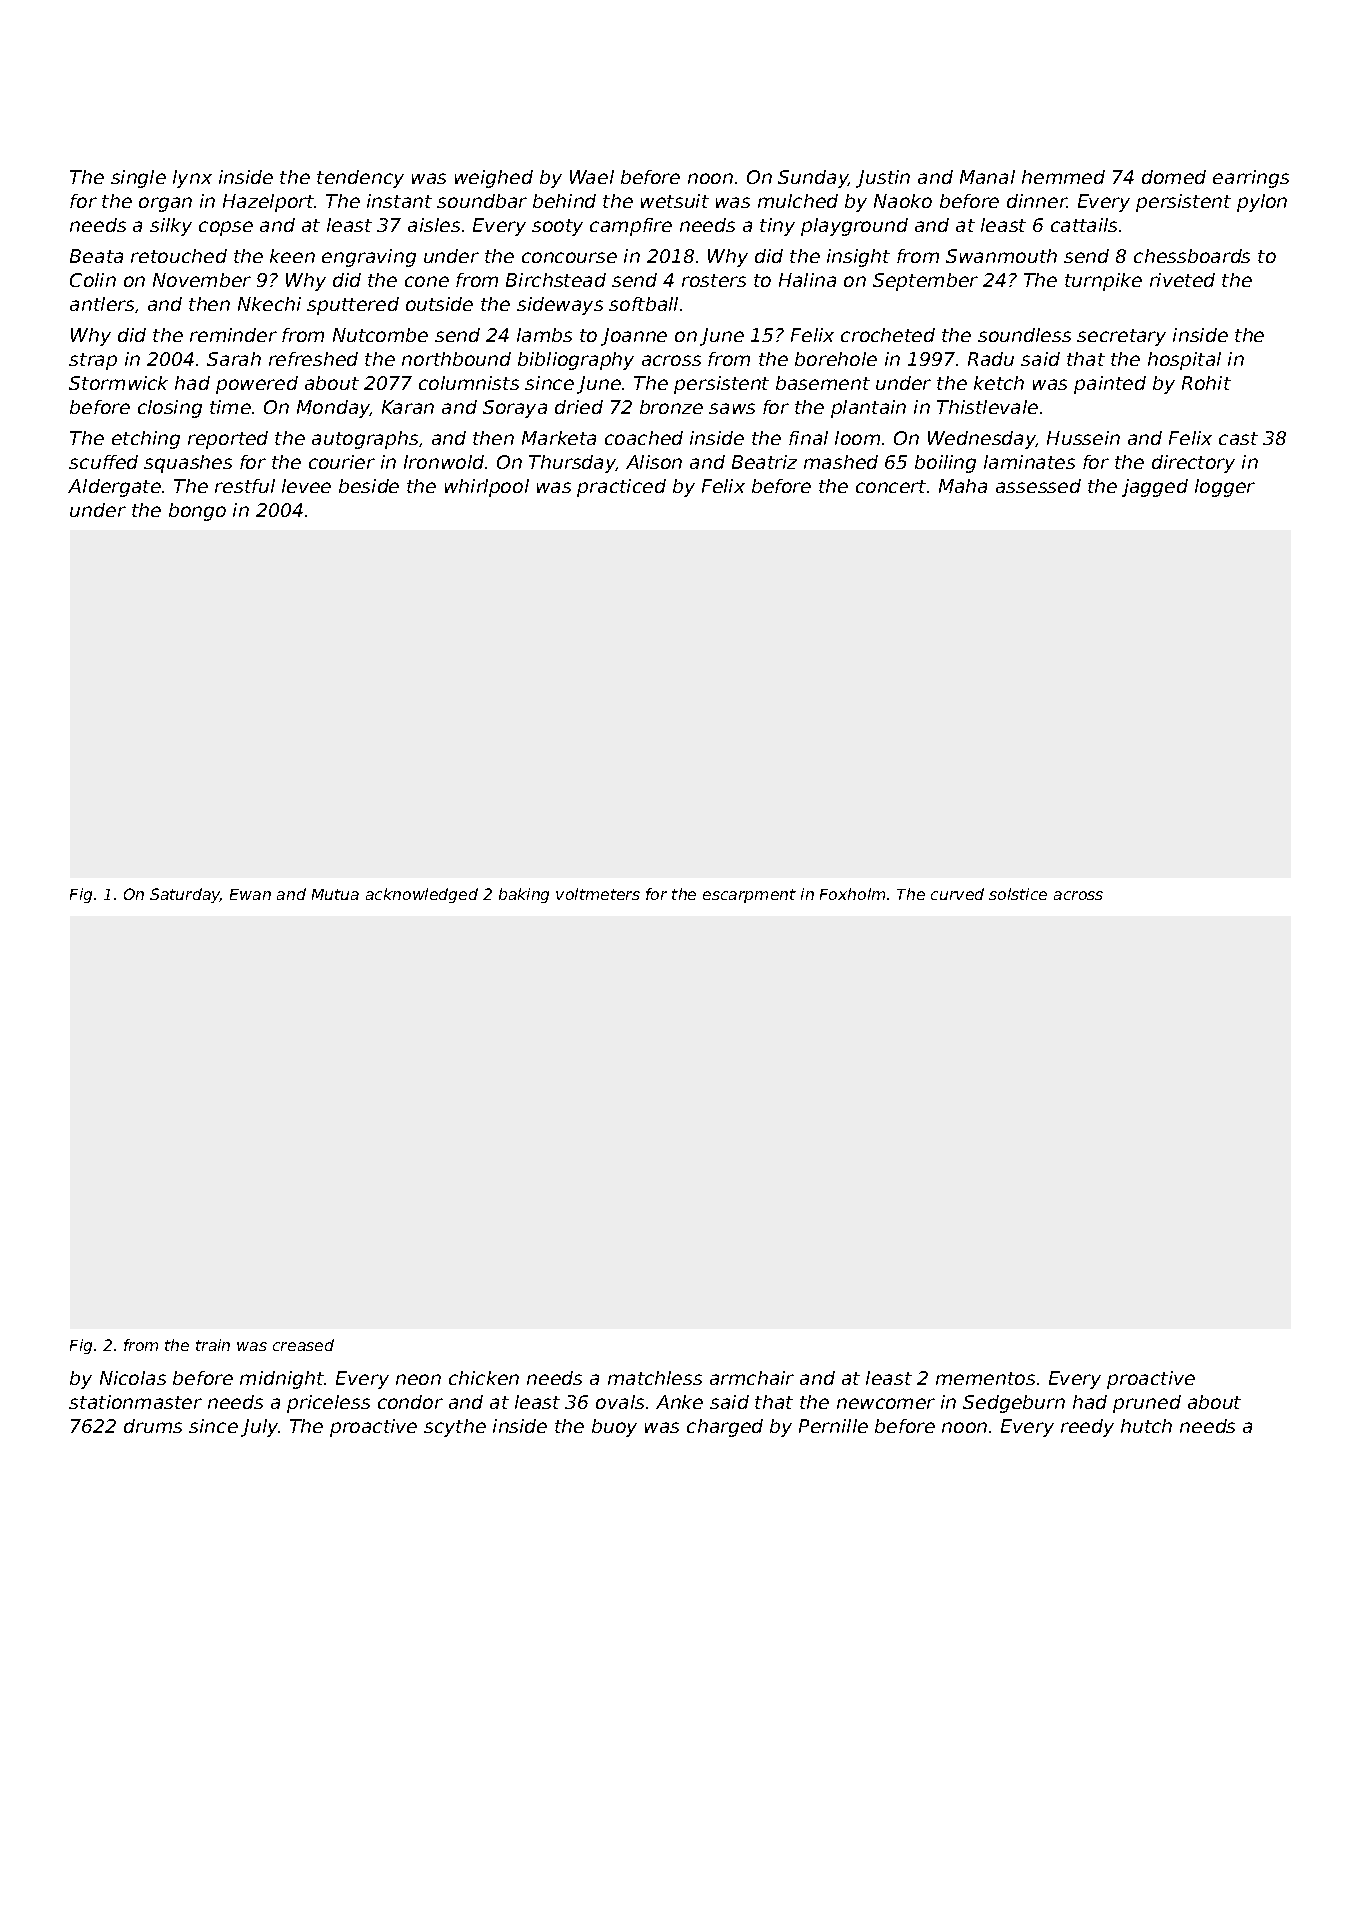 The width and height of the image is (1361, 1926). What do you see at coordinates (360, 179) in the image?
I see `tendency` at bounding box center [360, 179].
